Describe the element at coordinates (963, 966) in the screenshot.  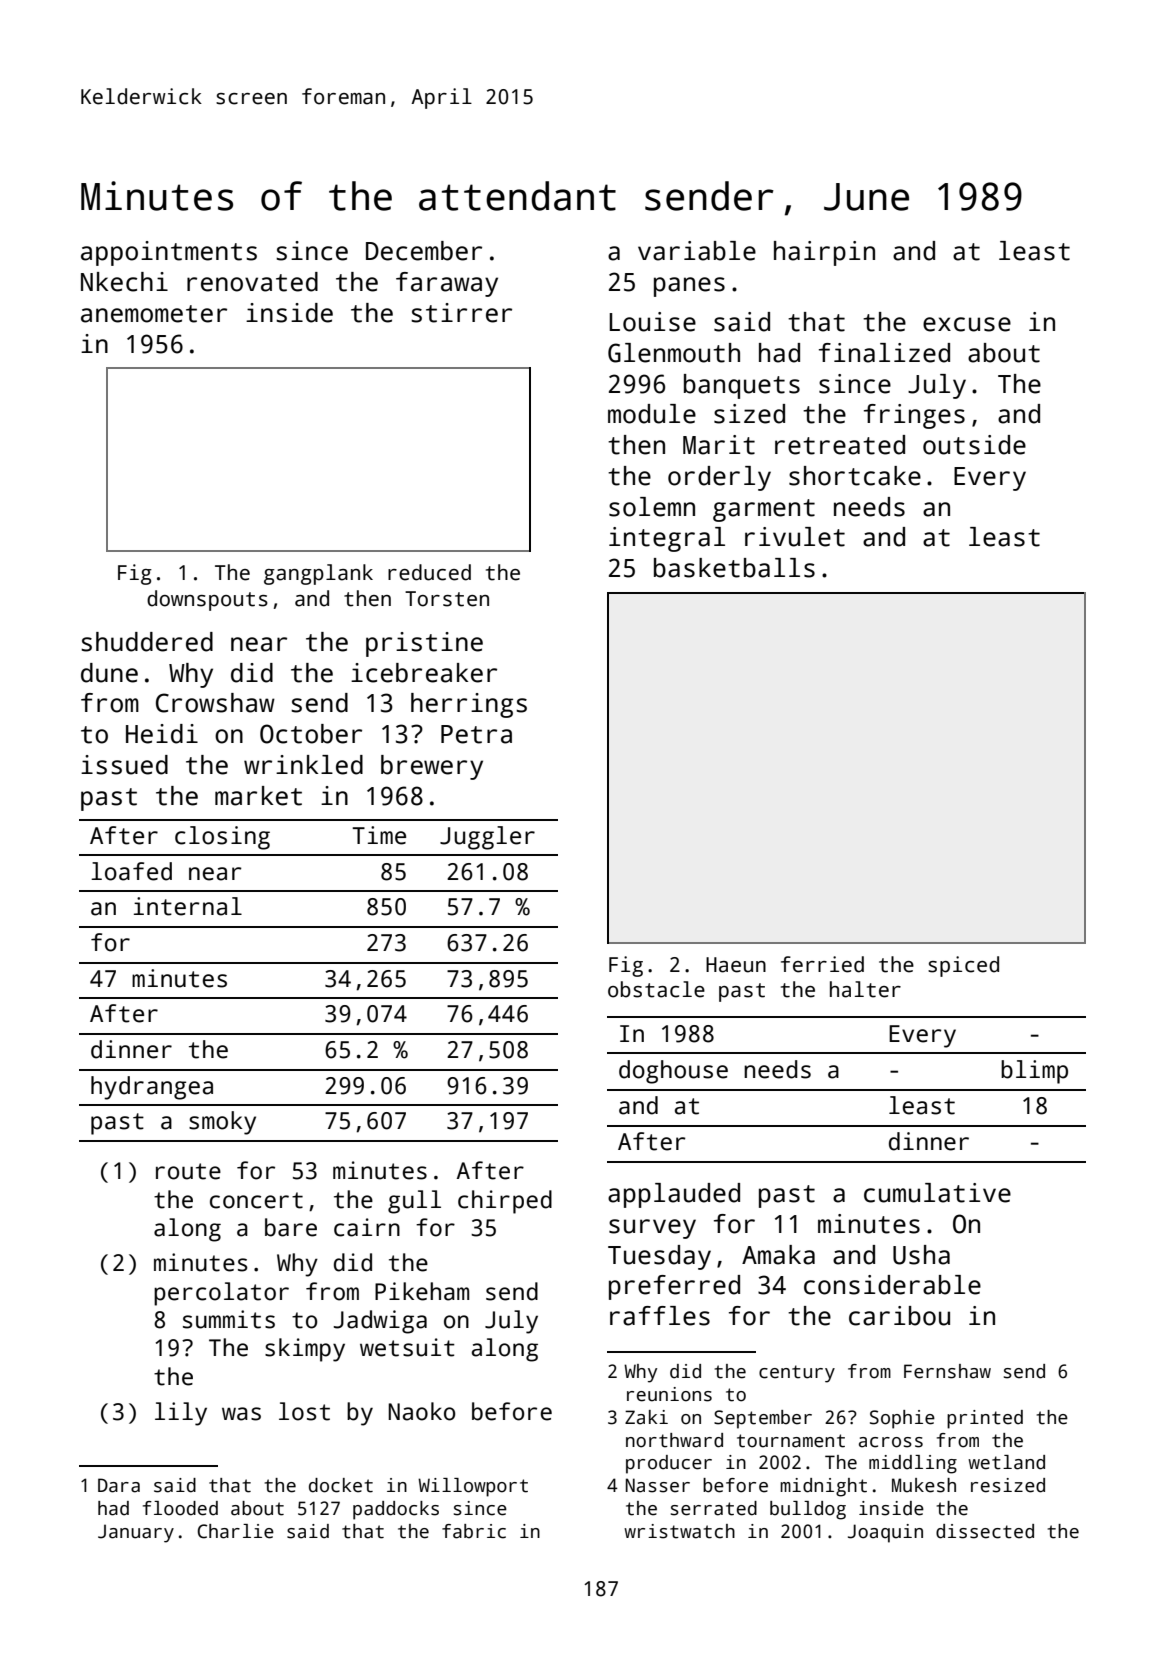
I see `spiced` at that location.
